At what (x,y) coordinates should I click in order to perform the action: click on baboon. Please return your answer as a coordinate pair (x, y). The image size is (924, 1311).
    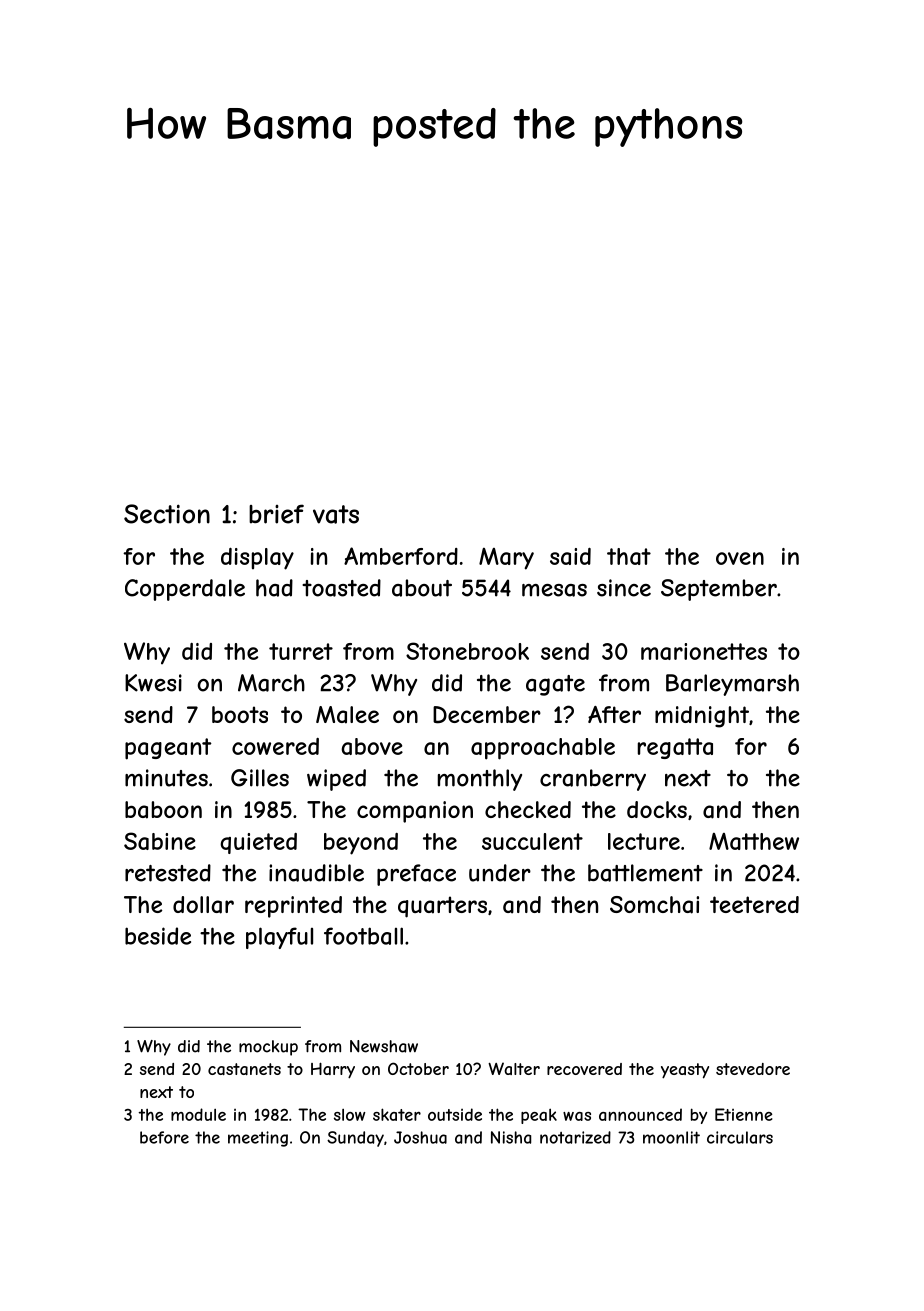
    Looking at the image, I should click on (163, 810).
